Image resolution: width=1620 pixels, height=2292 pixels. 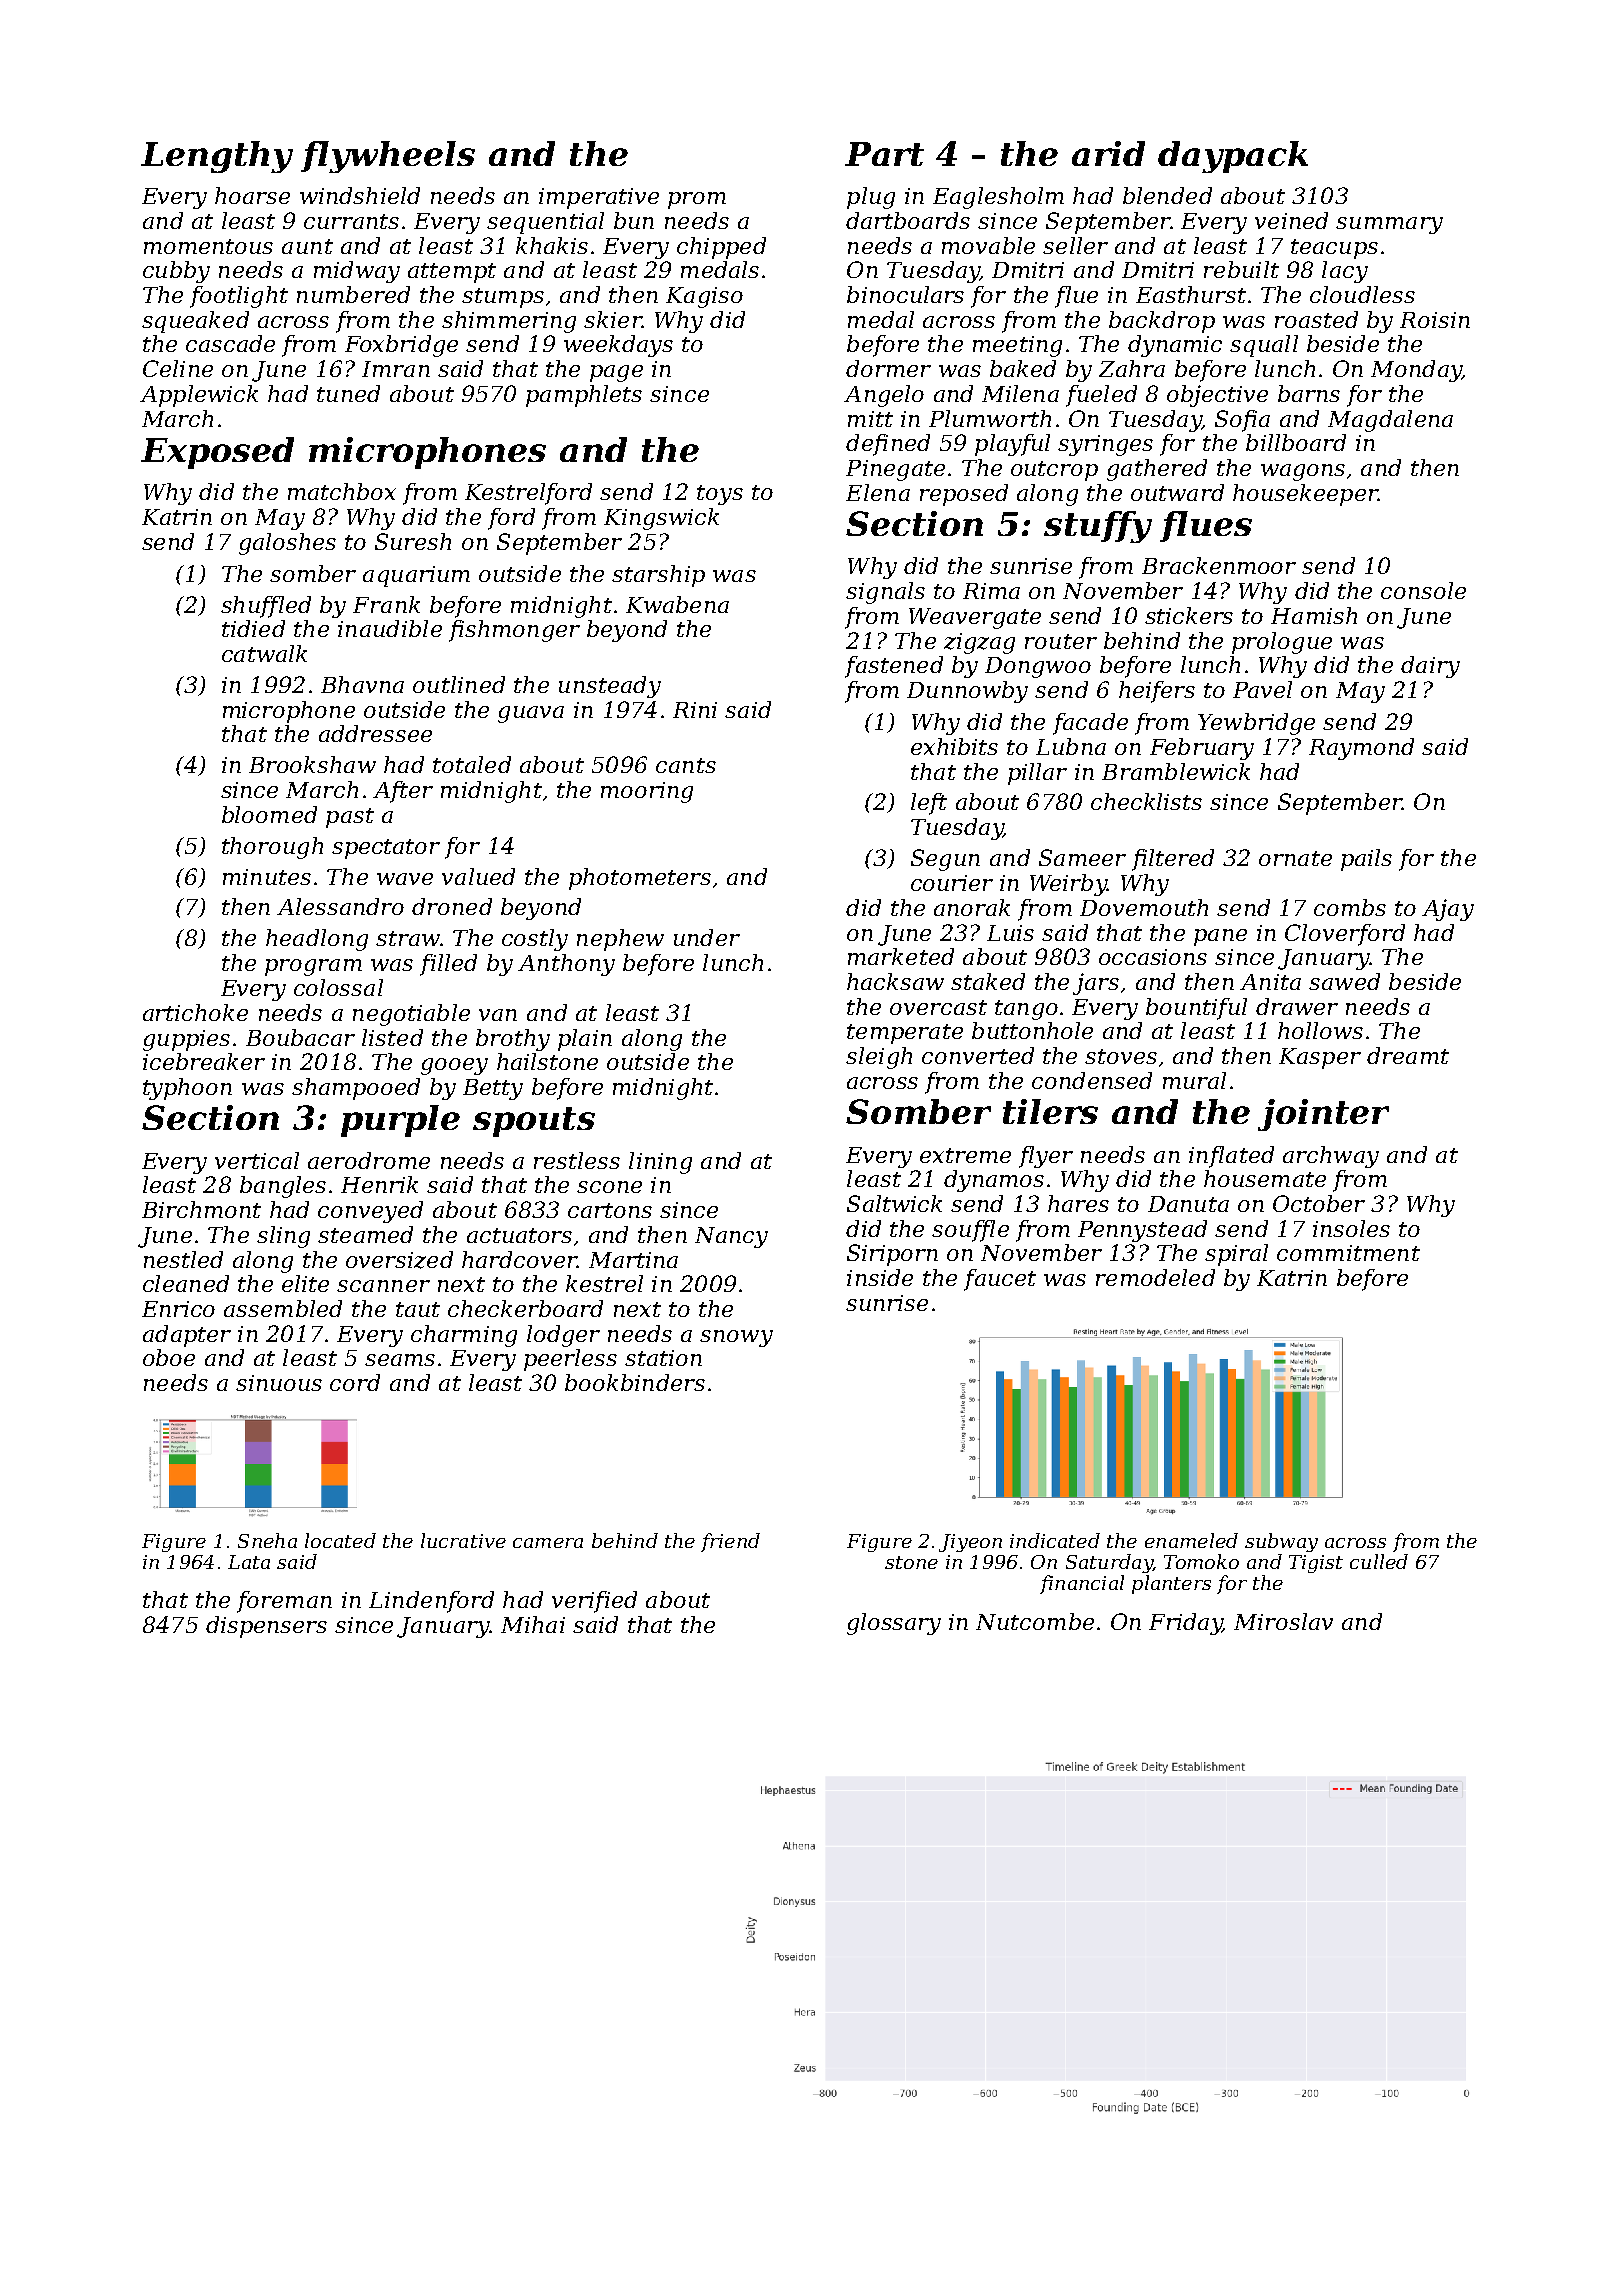 What do you see at coordinates (895, 981) in the screenshot?
I see `hacksaw` at bounding box center [895, 981].
